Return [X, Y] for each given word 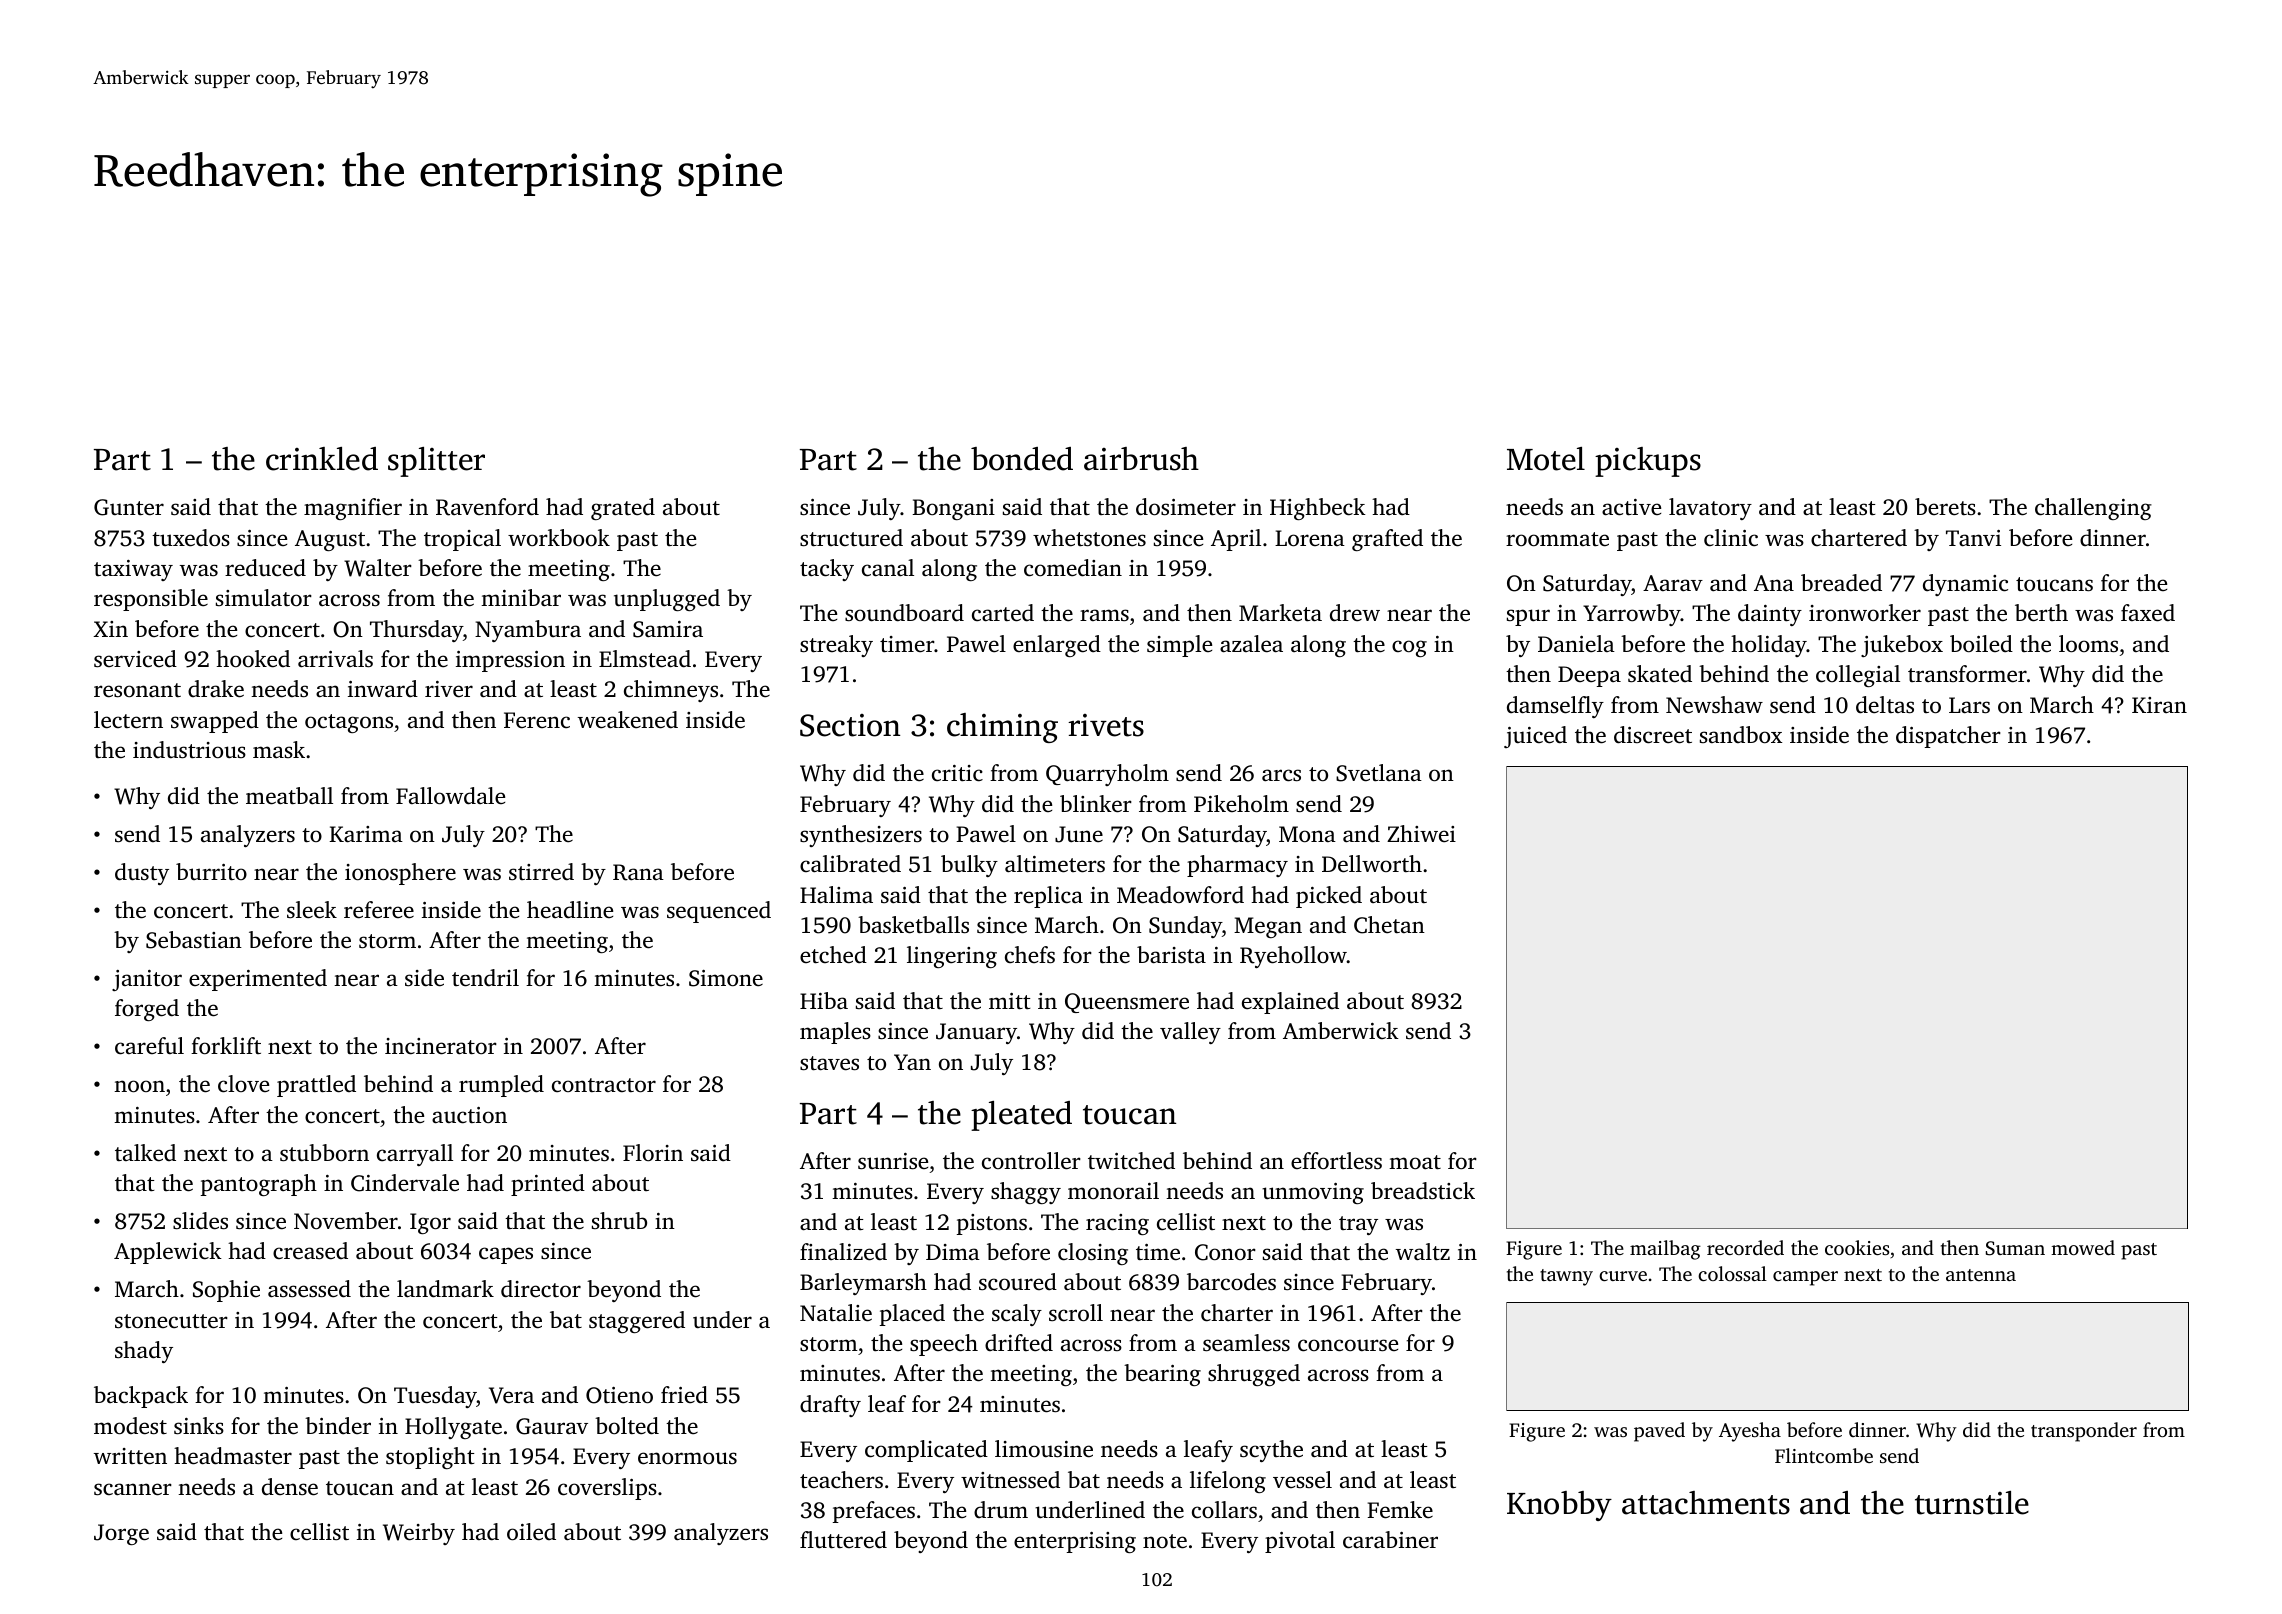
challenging [2093, 509]
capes [506, 1255]
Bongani [953, 509]
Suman [2015, 1248]
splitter [436, 462]
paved [1659, 1432]
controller [1031, 1161]
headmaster [233, 1456]
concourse [1348, 1345]
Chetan [1389, 925]
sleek [312, 910]
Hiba [824, 1000]
